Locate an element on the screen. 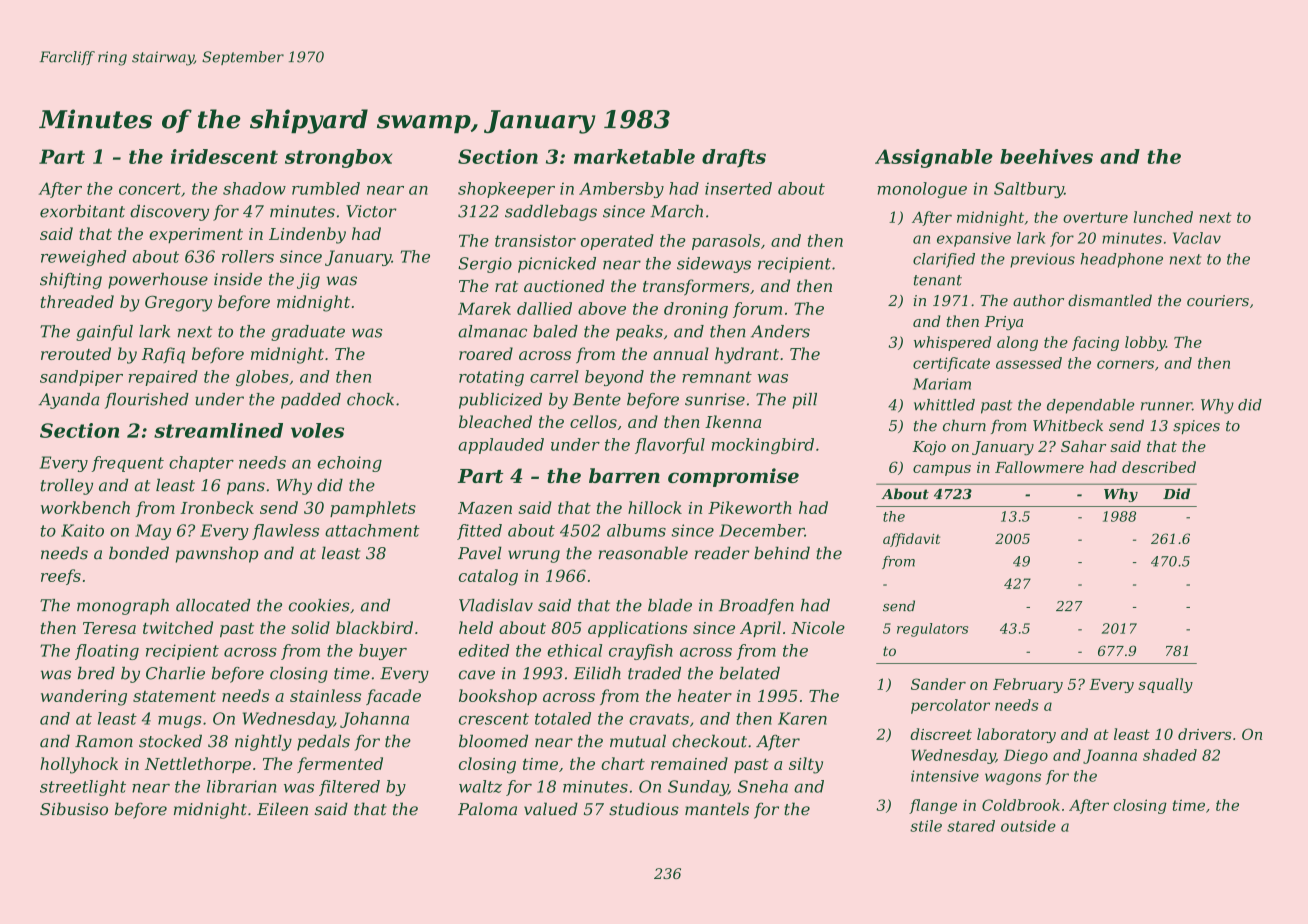 The height and width of the screenshot is (924, 1308). Mazen is located at coordinates (485, 508).
